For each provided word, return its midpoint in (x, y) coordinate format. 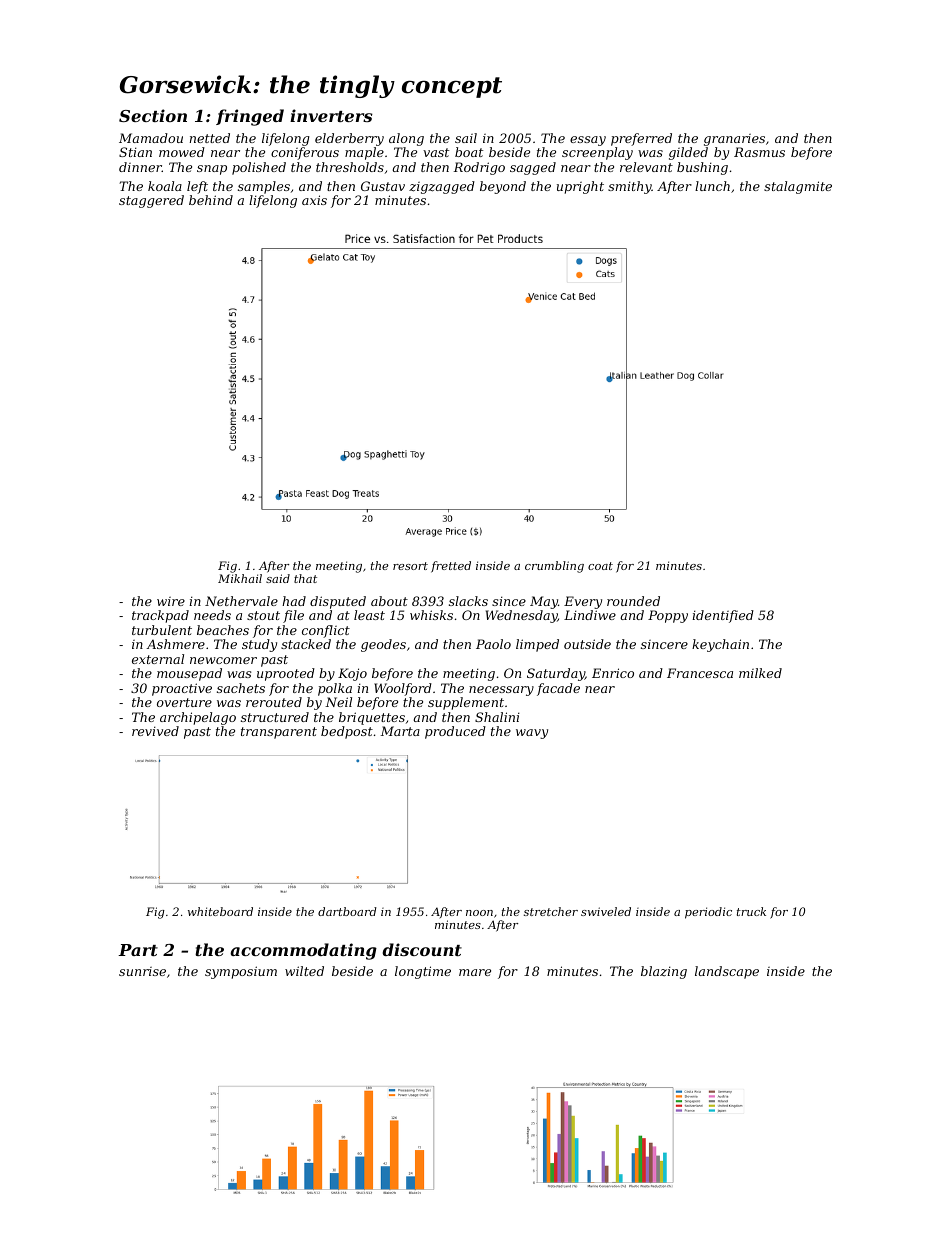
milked (760, 673)
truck (751, 911)
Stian (135, 152)
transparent (279, 733)
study (259, 645)
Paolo (493, 644)
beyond (503, 187)
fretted (451, 567)
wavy (532, 734)
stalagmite (798, 187)
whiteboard (220, 911)
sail (466, 138)
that (305, 578)
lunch (712, 186)
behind (211, 200)
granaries (734, 140)
